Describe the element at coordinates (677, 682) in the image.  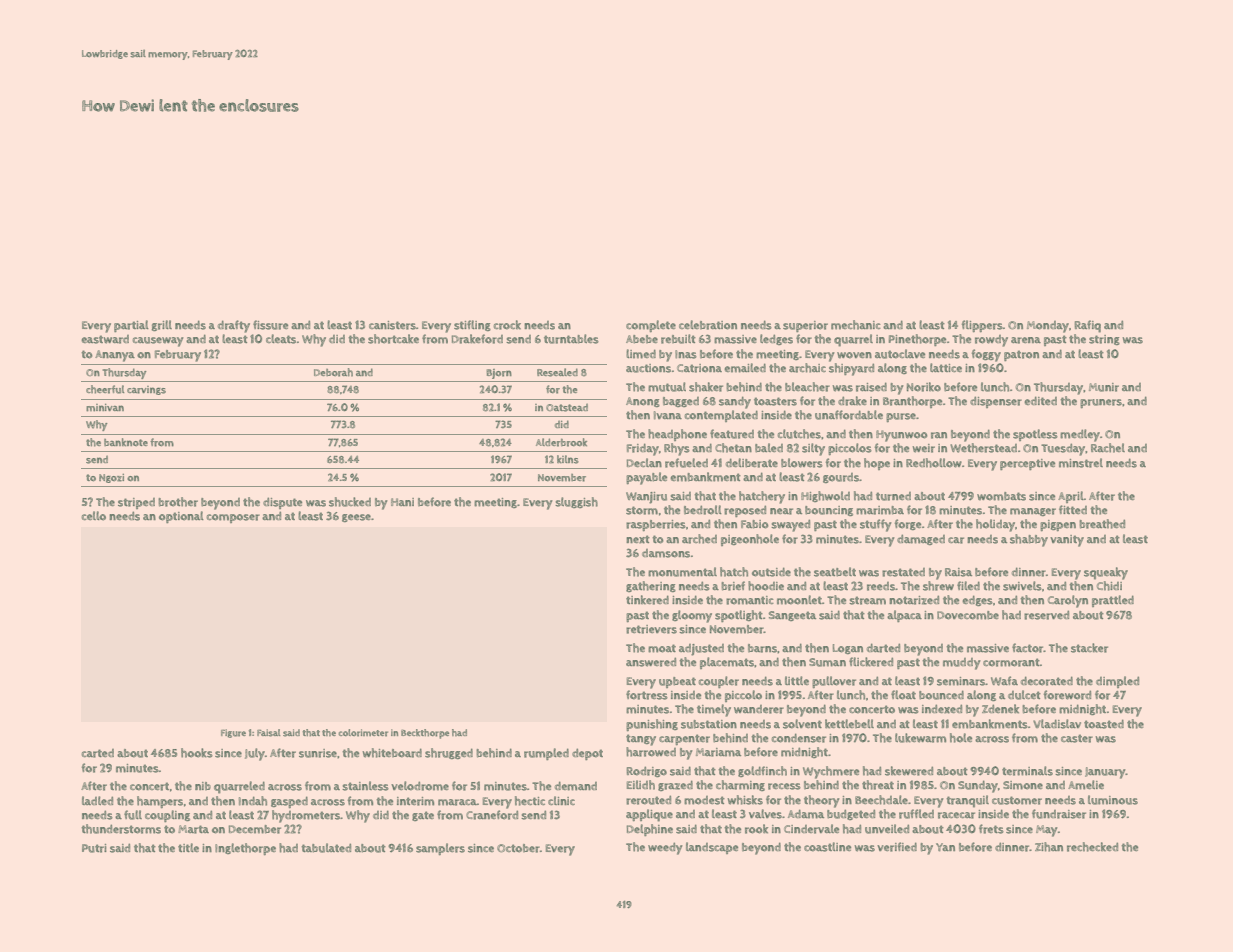
I see `upbeat` at that location.
